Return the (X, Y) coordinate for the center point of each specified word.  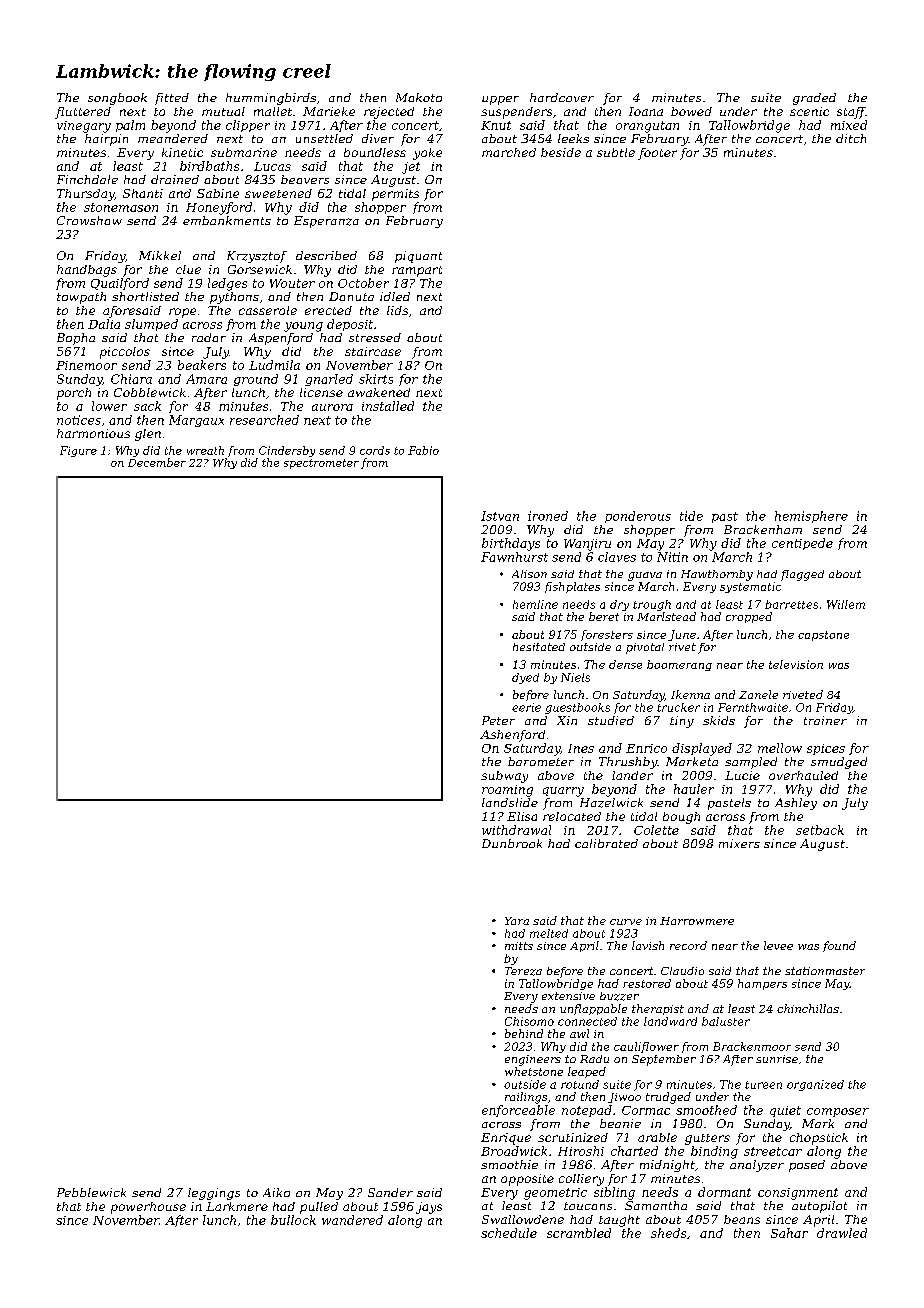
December (157, 462)
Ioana (646, 111)
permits (395, 195)
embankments (227, 220)
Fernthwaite (753, 707)
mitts (519, 946)
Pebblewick (91, 1192)
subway (504, 777)
